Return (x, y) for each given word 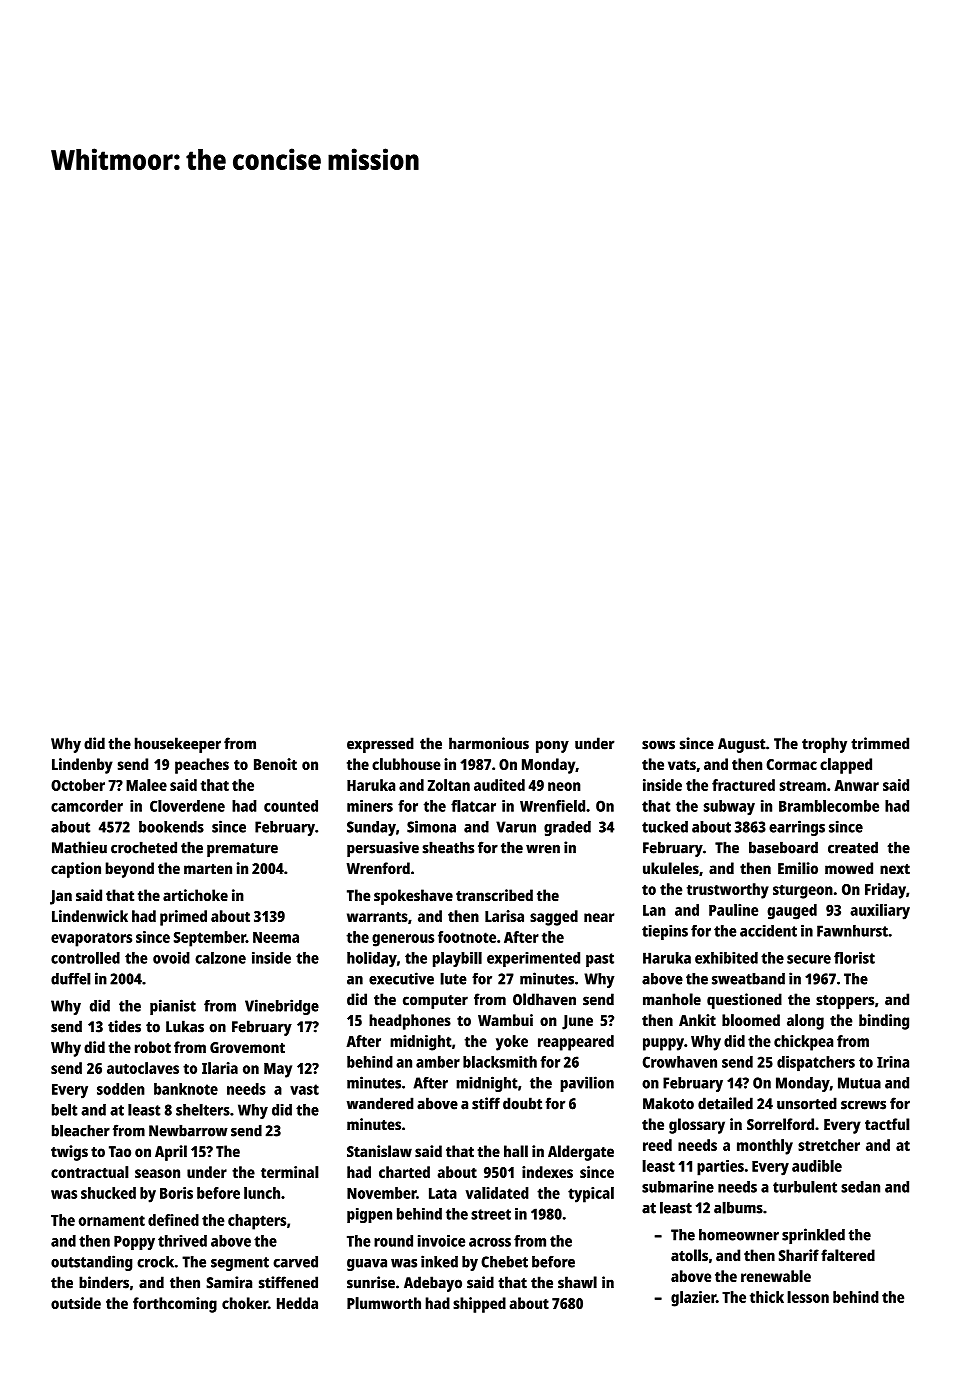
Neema (276, 937)
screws (863, 1105)
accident (768, 931)
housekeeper (178, 745)
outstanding (92, 1263)
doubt (522, 1103)
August (742, 745)
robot (153, 1047)
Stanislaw (379, 1151)
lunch (262, 1193)
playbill (457, 959)
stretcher (829, 1145)
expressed (380, 745)
